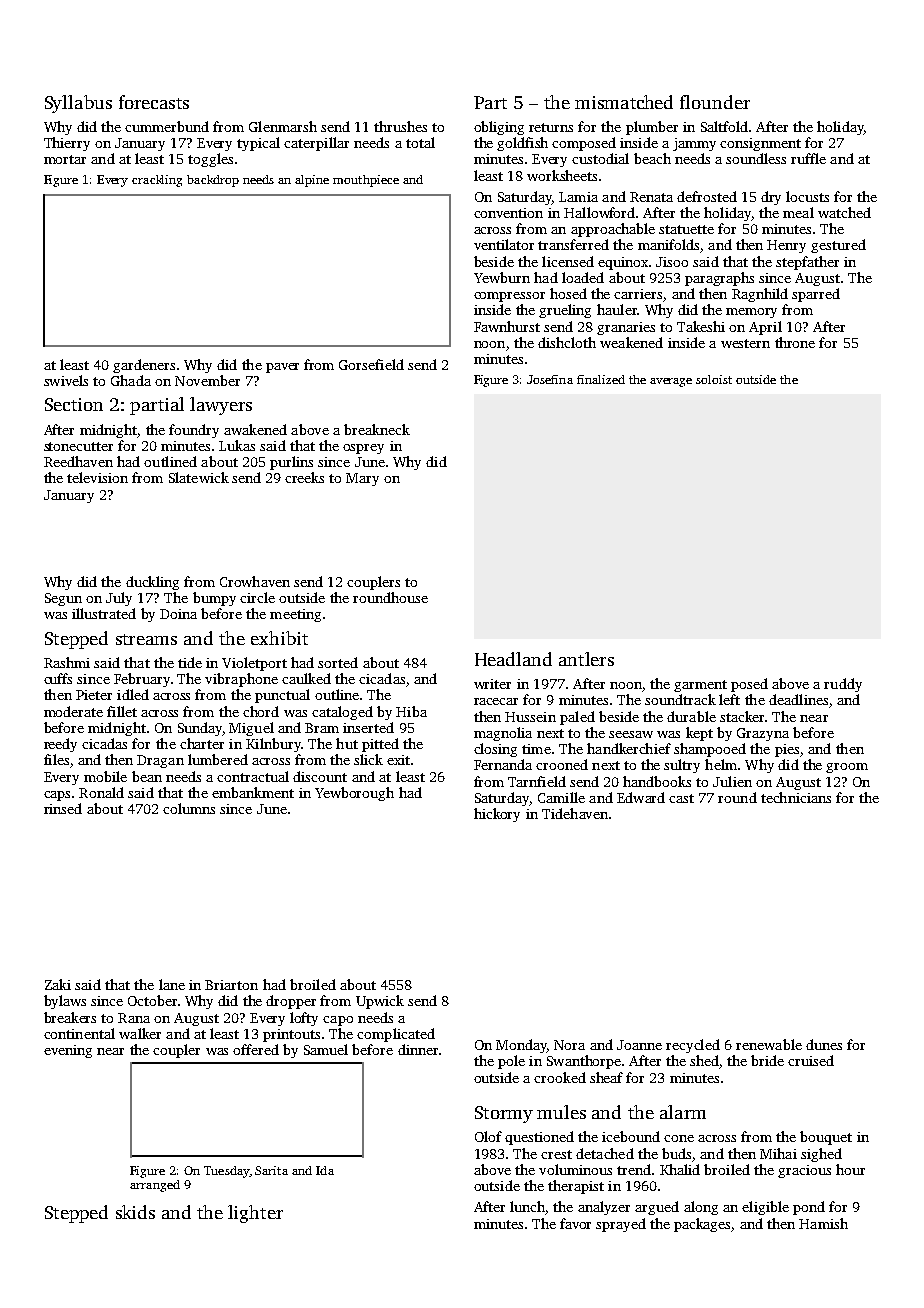 This screenshot has height=1308, width=924. What do you see at coordinates (499, 128) in the screenshot?
I see `obliging` at bounding box center [499, 128].
